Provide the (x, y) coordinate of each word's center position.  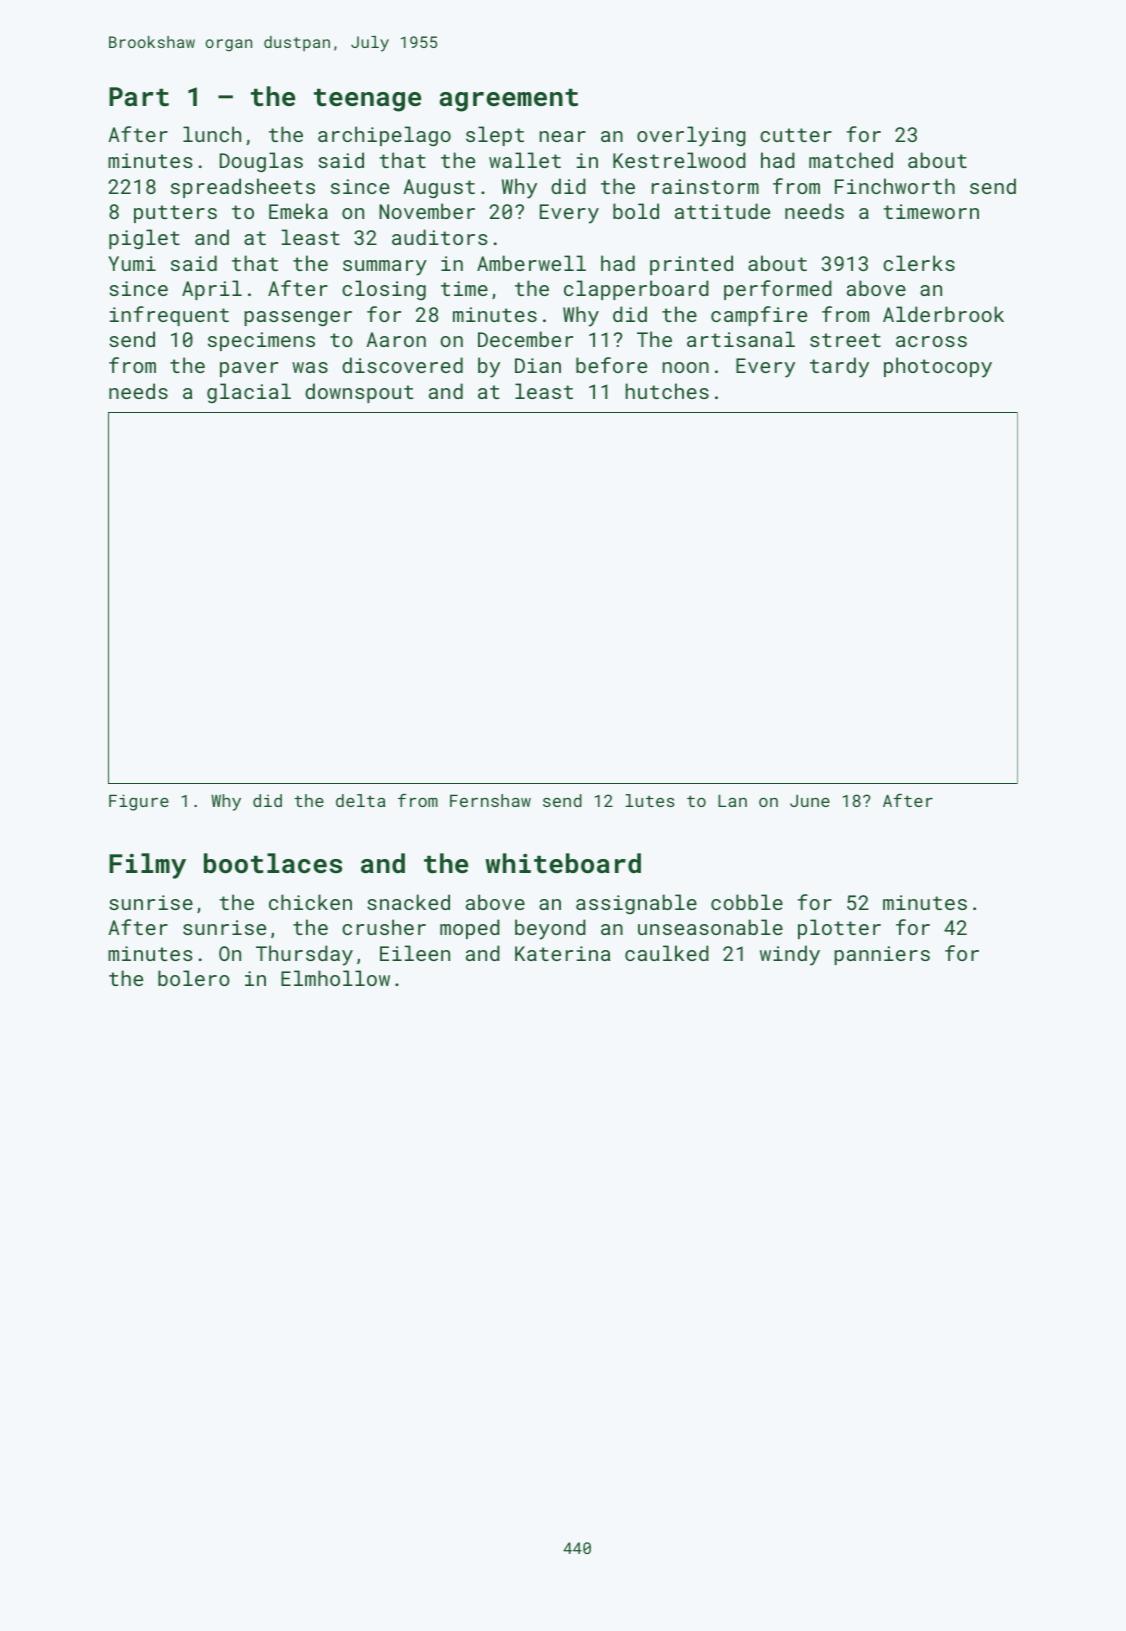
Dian (538, 365)
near (563, 136)
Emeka (298, 211)
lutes (650, 800)
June (810, 801)
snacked (408, 902)
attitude (722, 211)
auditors (439, 237)
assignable (636, 904)
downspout (359, 393)
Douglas (261, 162)
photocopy (938, 367)
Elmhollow (335, 978)
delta (360, 800)
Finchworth (895, 186)
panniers (882, 955)
